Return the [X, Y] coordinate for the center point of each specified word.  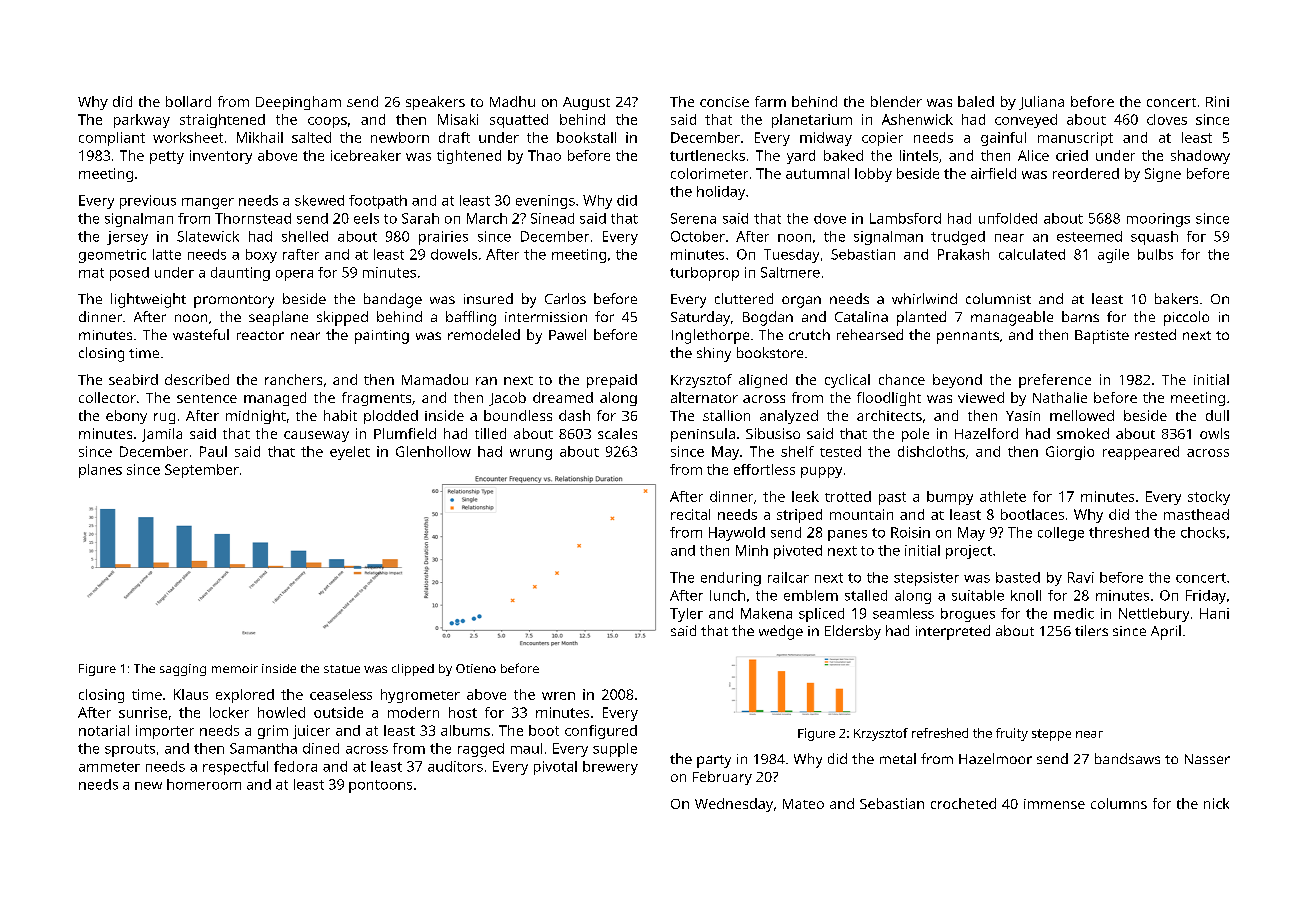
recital [690, 514]
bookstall [586, 137]
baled [976, 101]
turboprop [704, 274]
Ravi [1081, 577]
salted [311, 137]
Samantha [263, 748]
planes [100, 471]
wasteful [201, 334]
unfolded [1008, 218]
